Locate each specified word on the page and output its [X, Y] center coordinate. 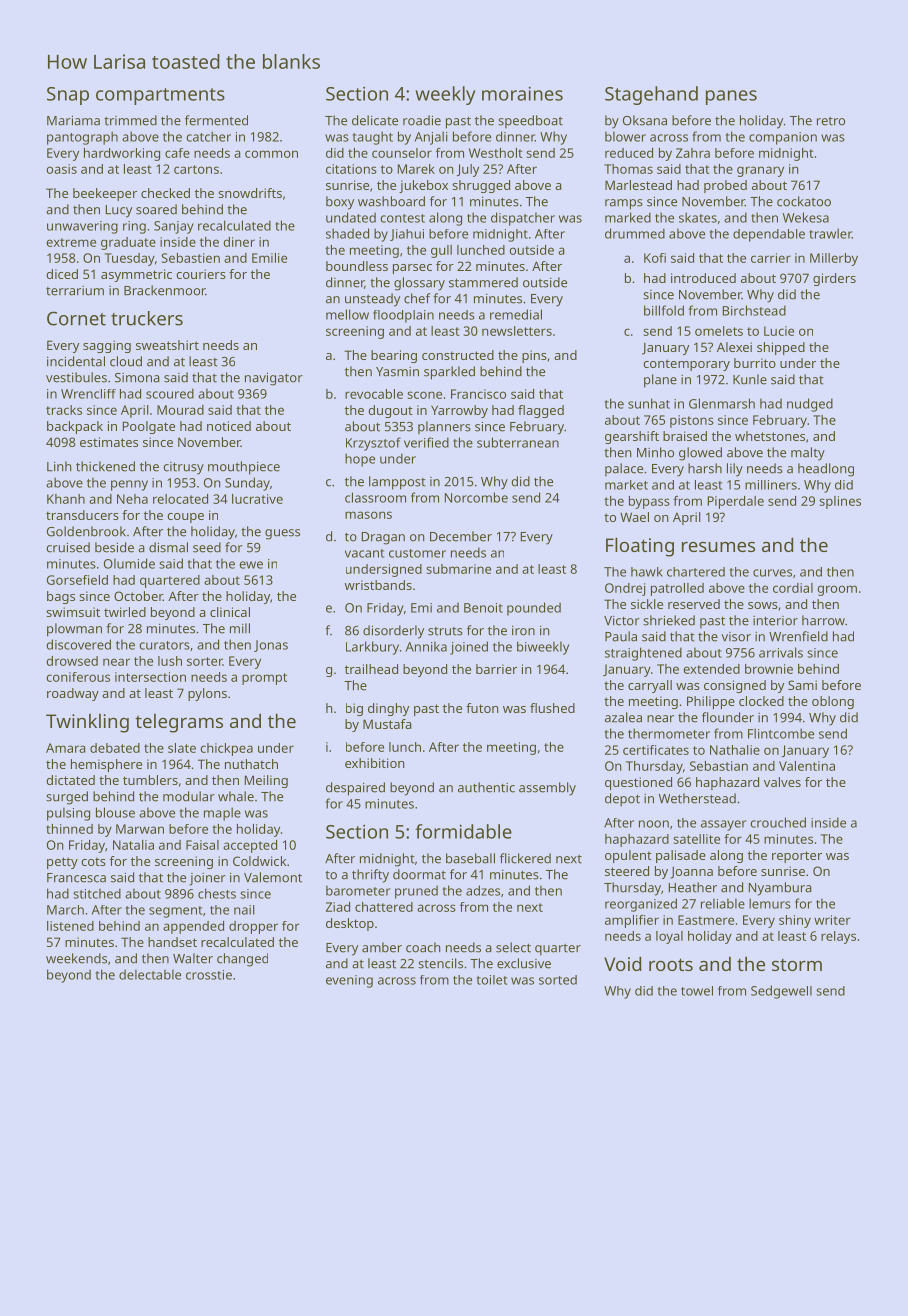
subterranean [518, 442]
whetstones [770, 436]
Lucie [779, 331]
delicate [375, 120]
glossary [419, 284]
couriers [201, 274]
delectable [150, 974]
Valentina [807, 766]
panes [731, 97]
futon [482, 708]
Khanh [66, 499]
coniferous [78, 677]
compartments [160, 96]
